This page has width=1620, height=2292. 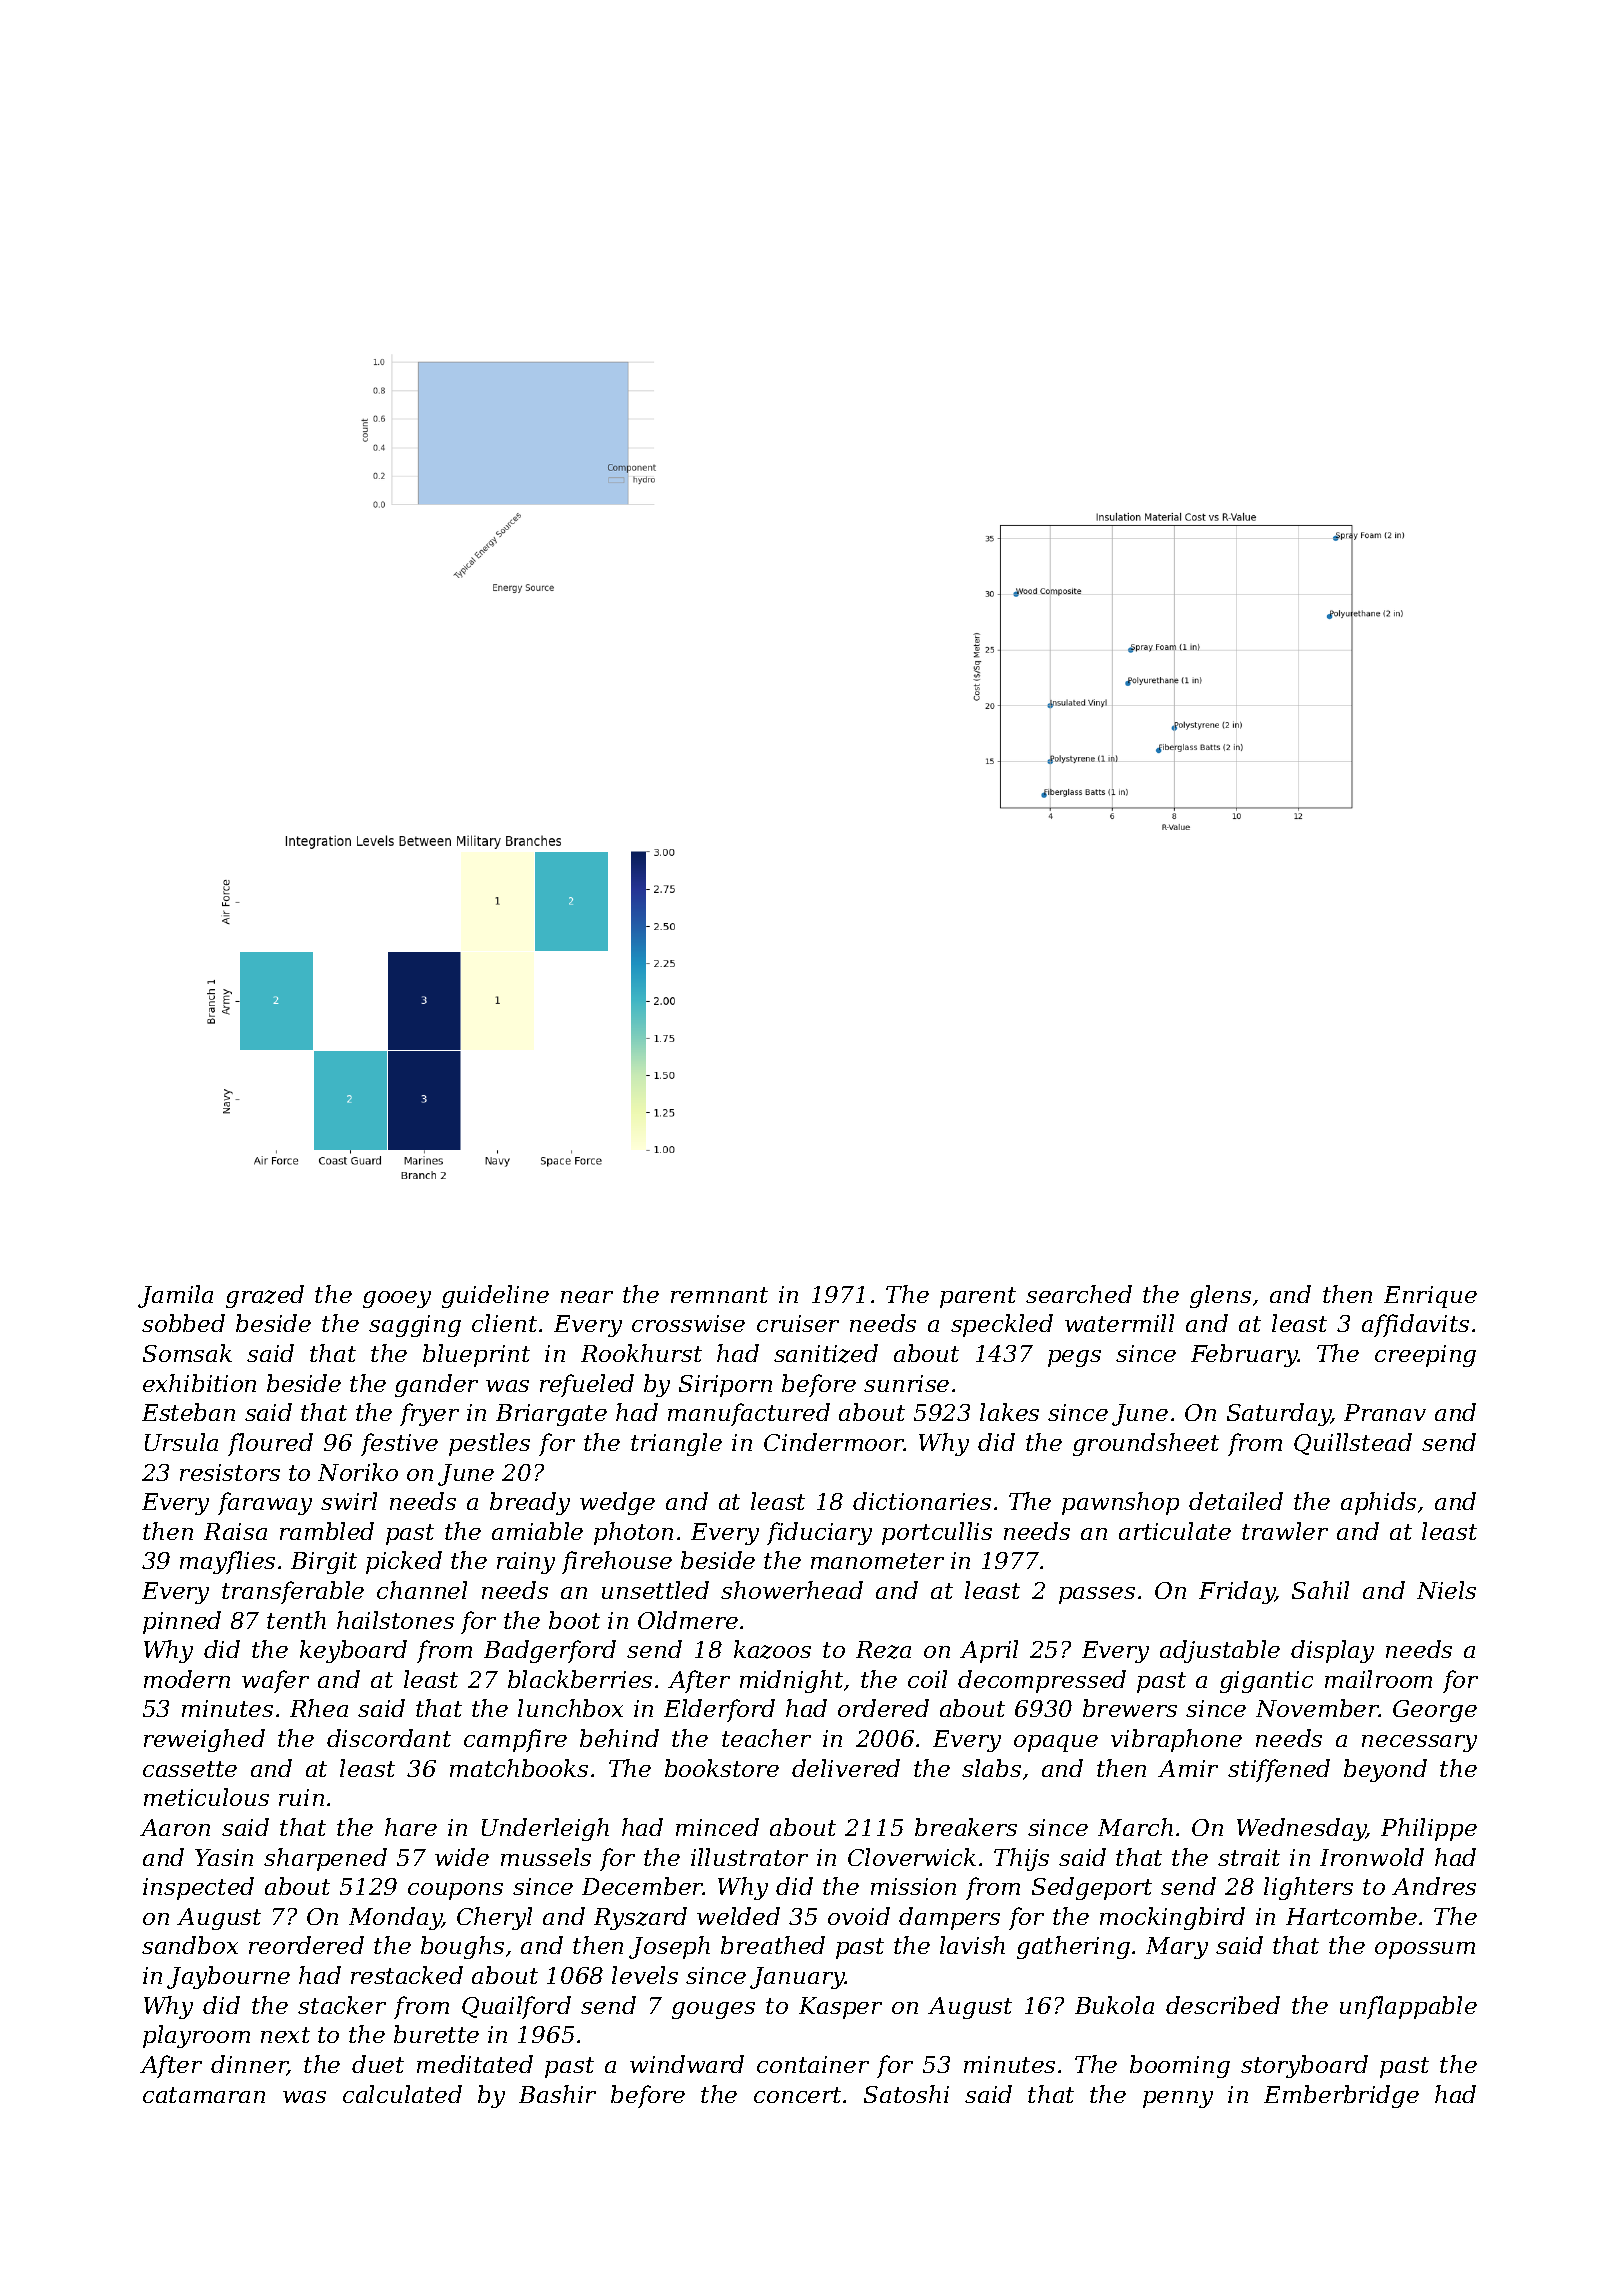 I want to click on glens, so click(x=1220, y=1296).
